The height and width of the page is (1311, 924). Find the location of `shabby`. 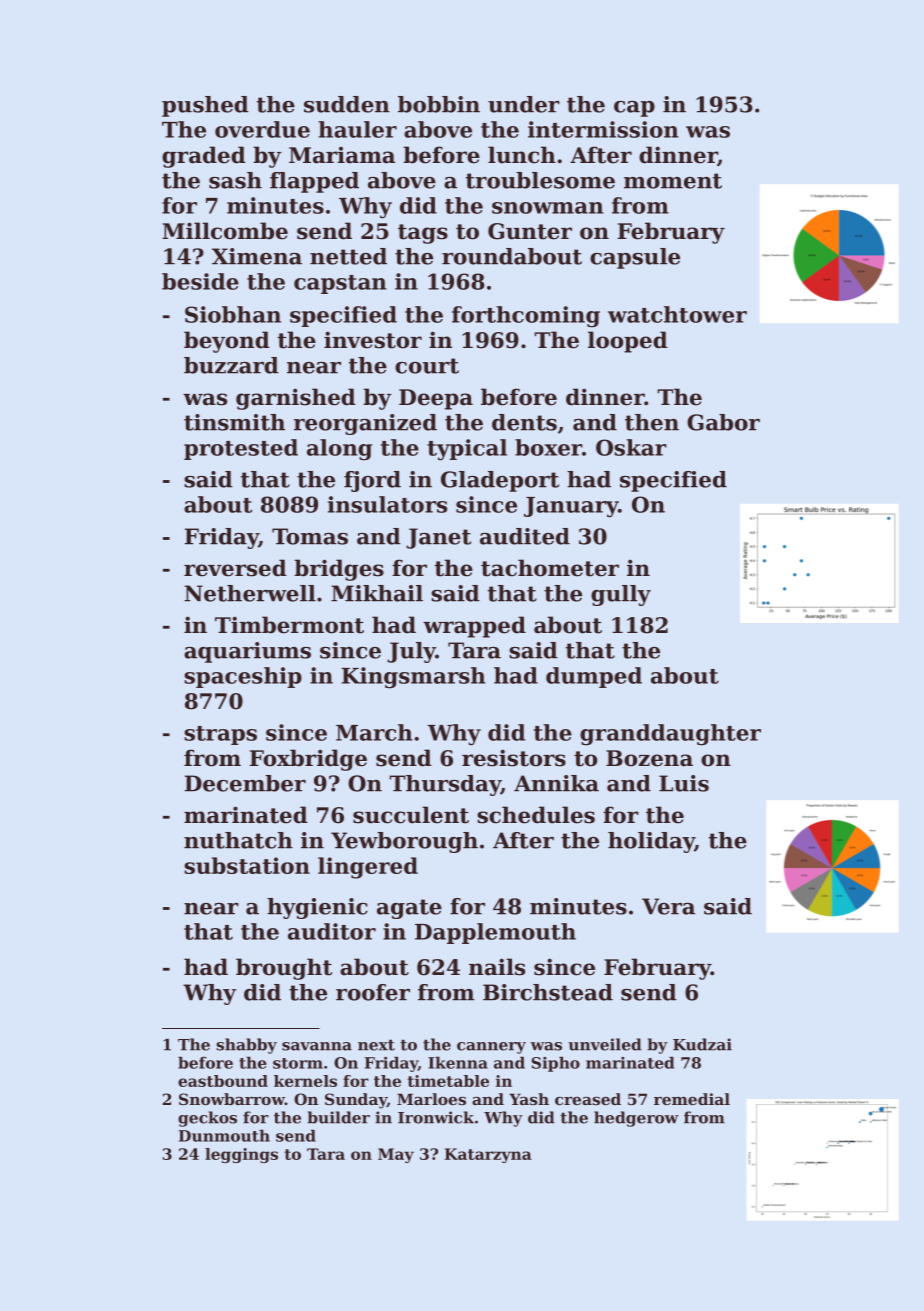

shabby is located at coordinates (246, 1046).
